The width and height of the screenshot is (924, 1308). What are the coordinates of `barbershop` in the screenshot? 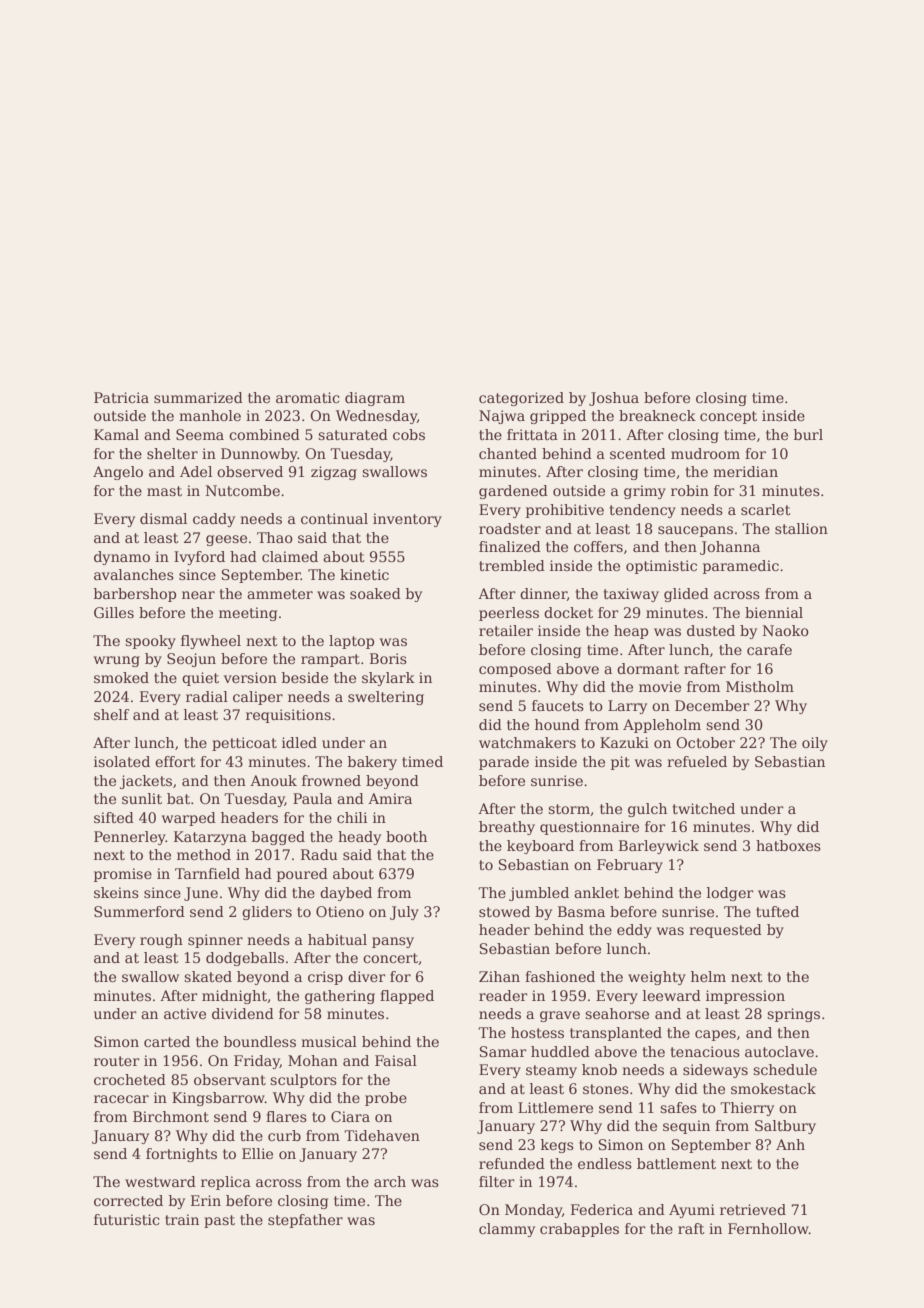 It's located at (135, 595).
